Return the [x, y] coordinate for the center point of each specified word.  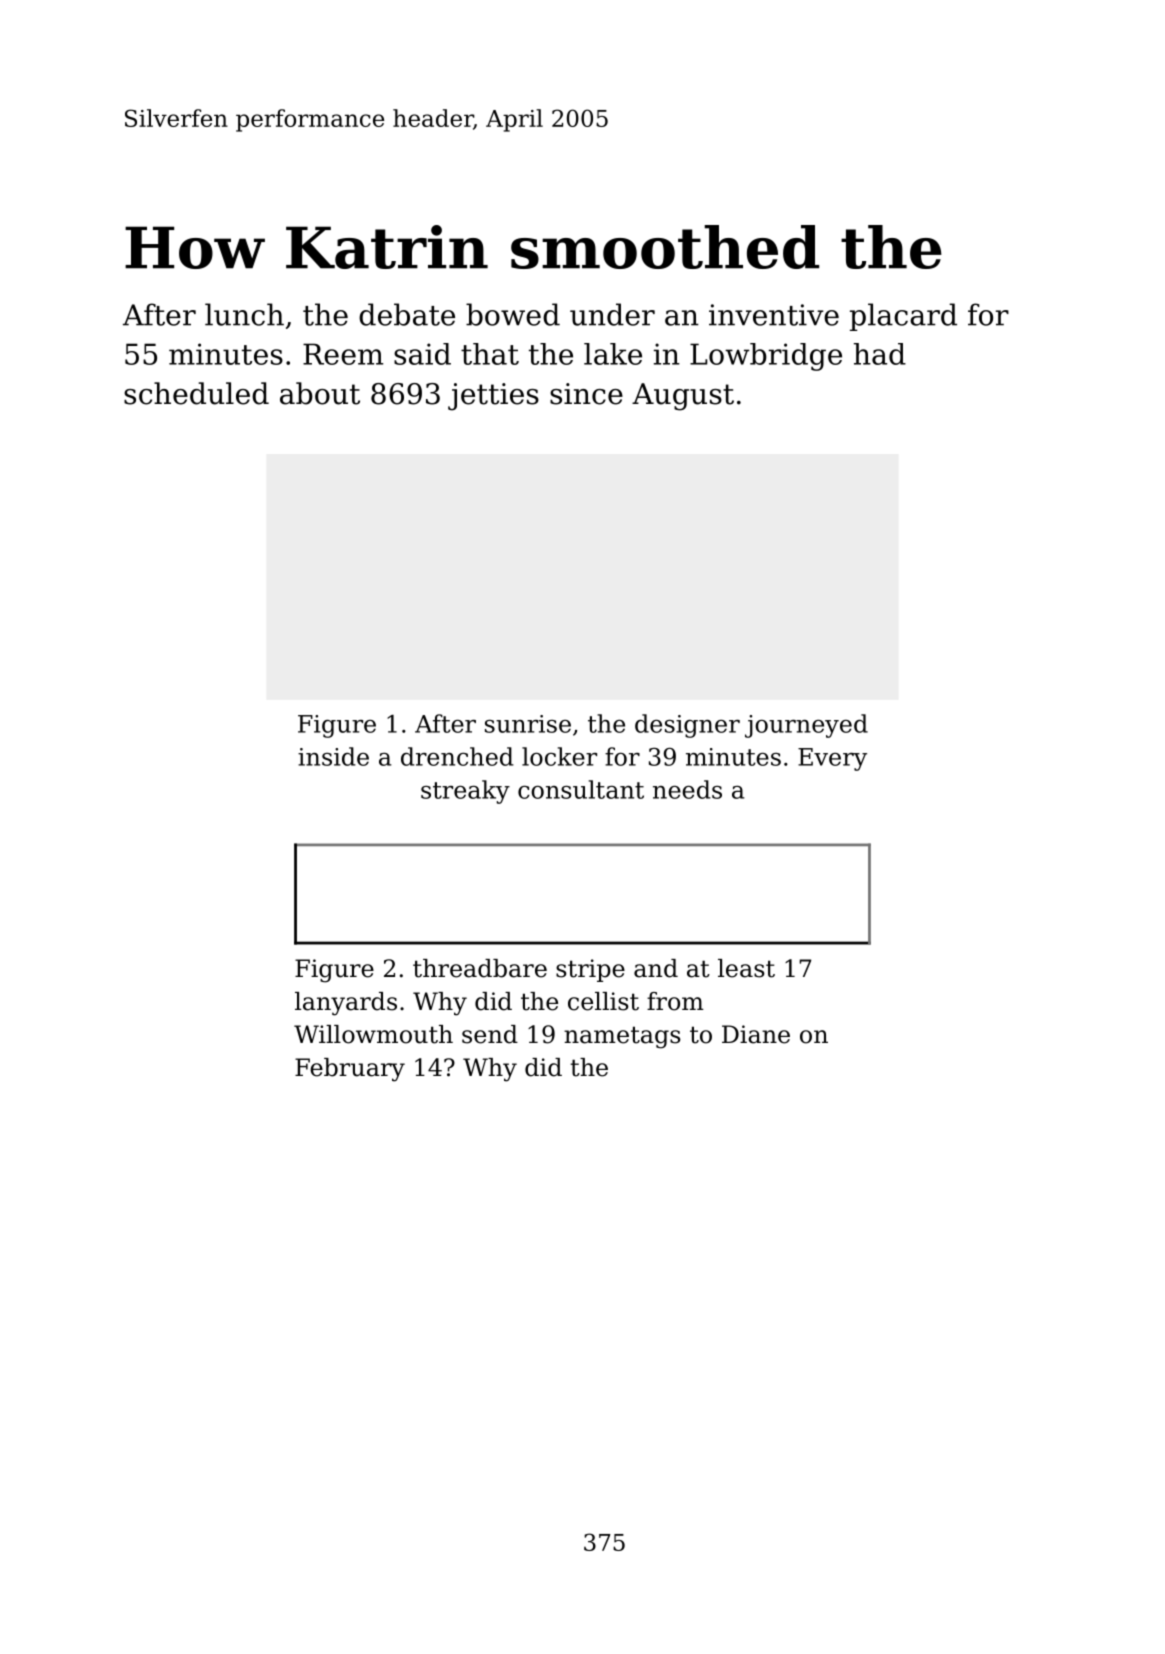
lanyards [346, 1004]
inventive [774, 315]
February [350, 1070]
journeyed [806, 726]
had [880, 354]
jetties [493, 397]
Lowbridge [766, 357]
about [320, 393]
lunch [244, 314]
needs [687, 789]
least [746, 968]
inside [333, 756]
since [586, 394]
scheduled [196, 393]
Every [832, 759]
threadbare [480, 968]
